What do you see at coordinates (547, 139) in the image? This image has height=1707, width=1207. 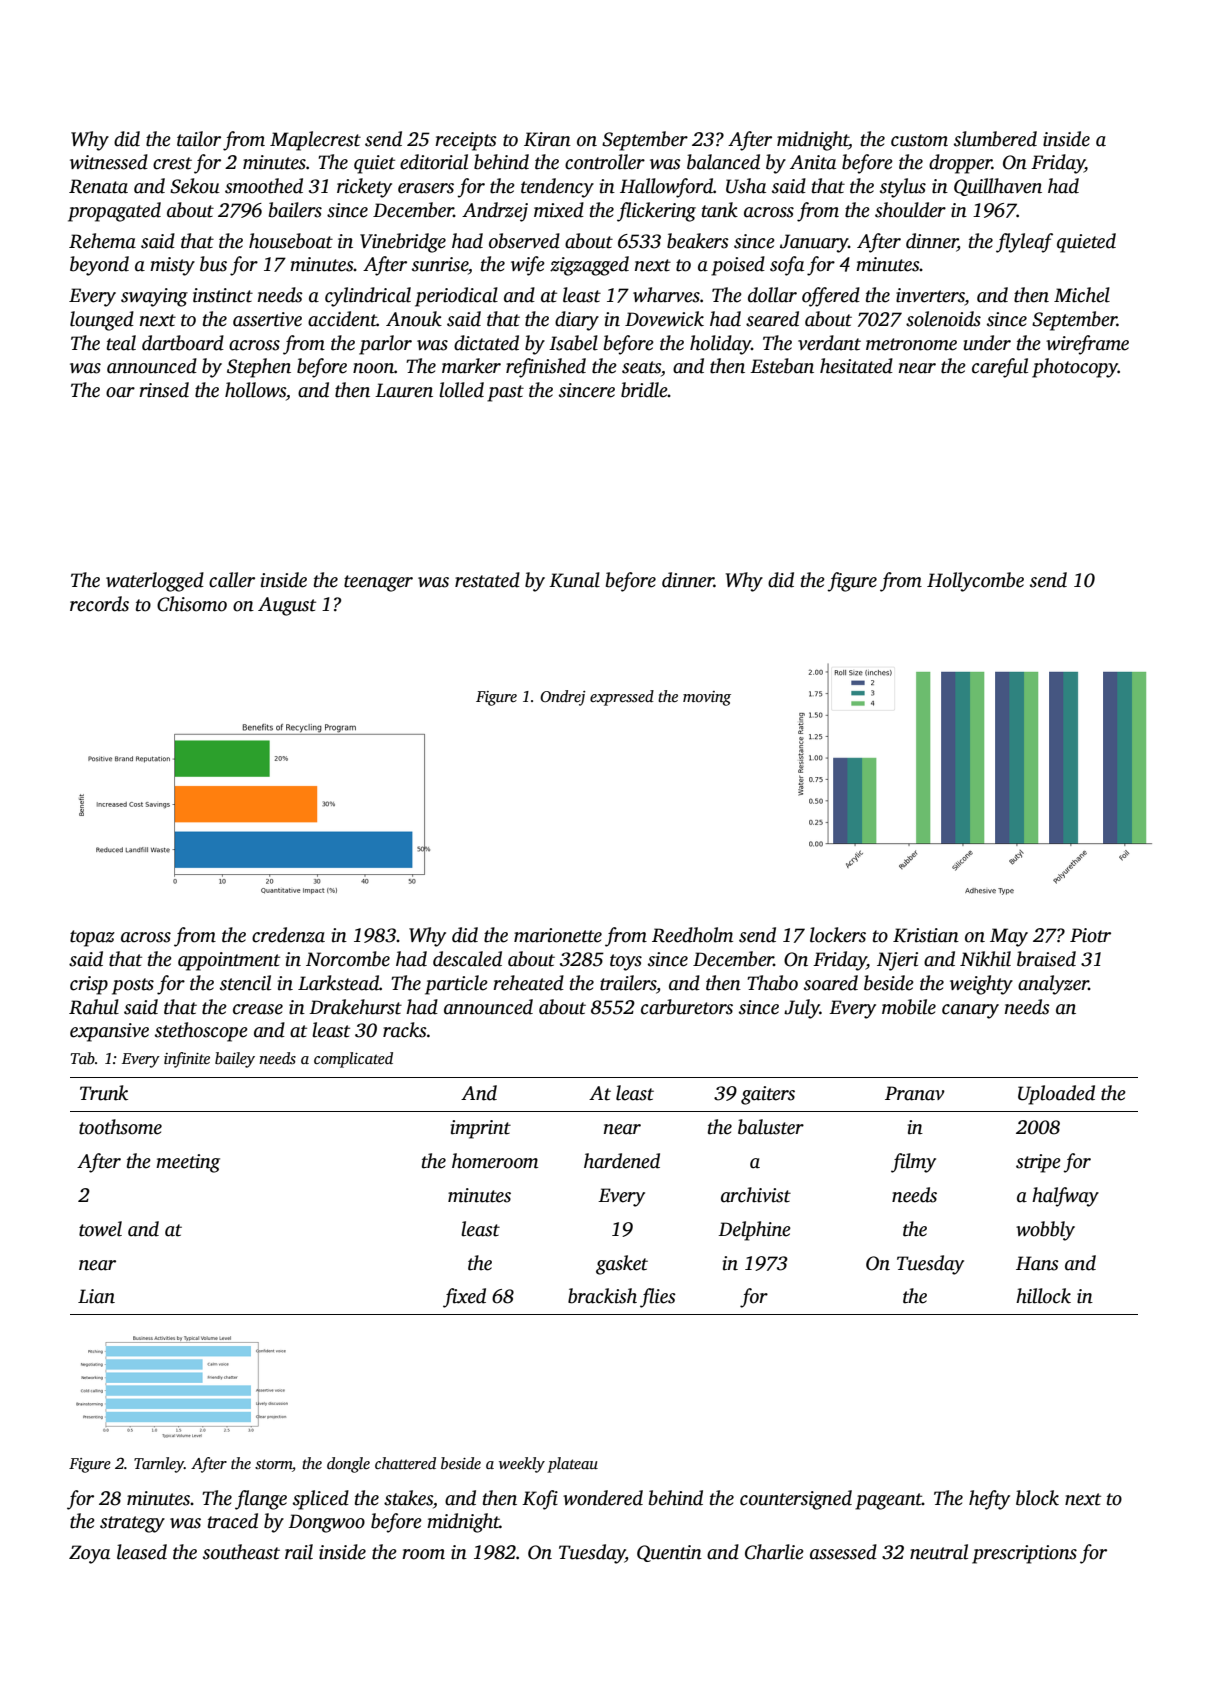 I see `Kiran` at bounding box center [547, 139].
